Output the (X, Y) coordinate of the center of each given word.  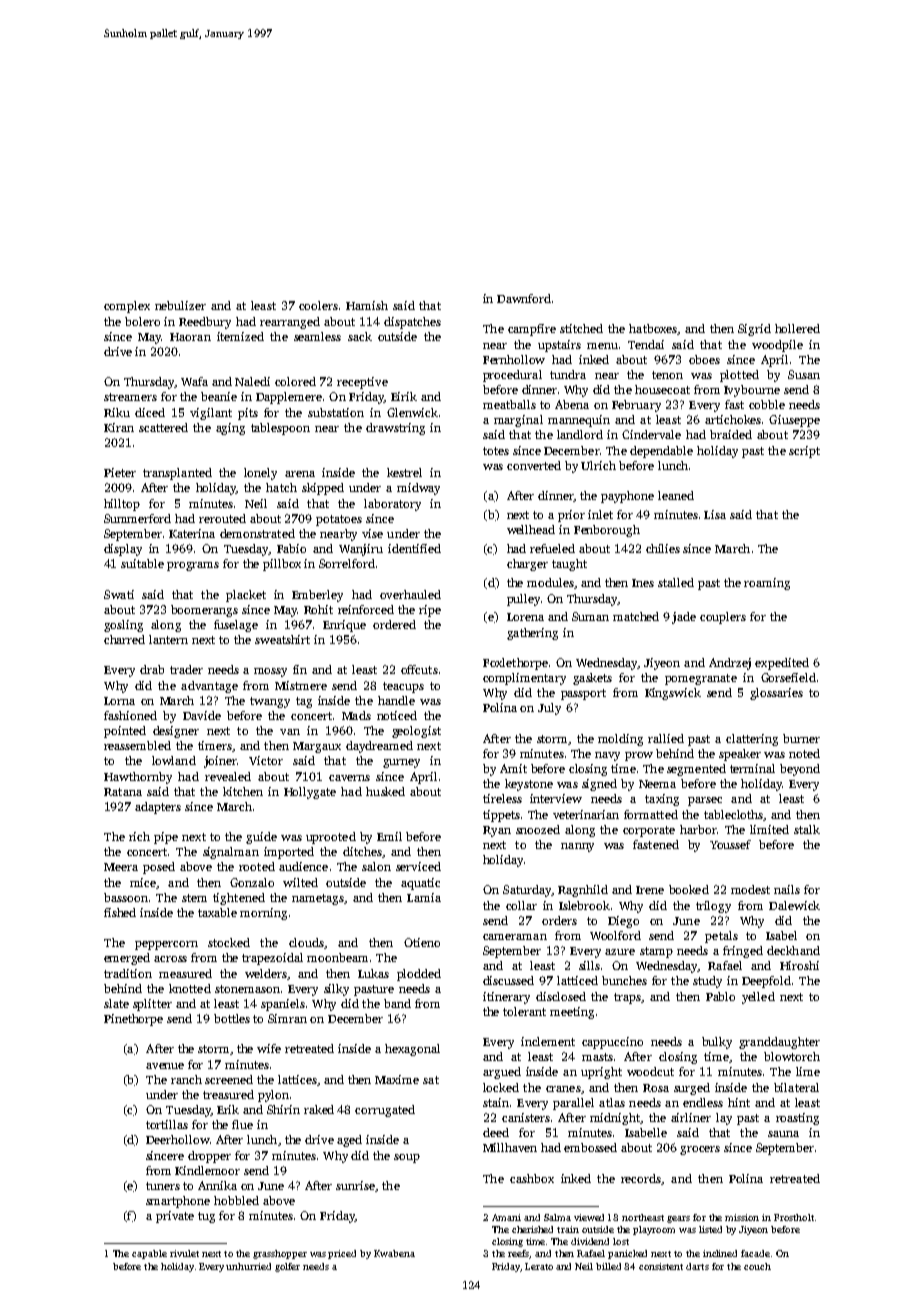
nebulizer (180, 305)
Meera (121, 867)
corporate (649, 831)
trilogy (713, 907)
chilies (663, 548)
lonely (260, 474)
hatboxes (653, 328)
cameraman (515, 937)
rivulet (184, 1253)
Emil (389, 836)
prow (639, 756)
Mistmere (301, 685)
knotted (190, 988)
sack (360, 336)
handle (396, 700)
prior (571, 516)
